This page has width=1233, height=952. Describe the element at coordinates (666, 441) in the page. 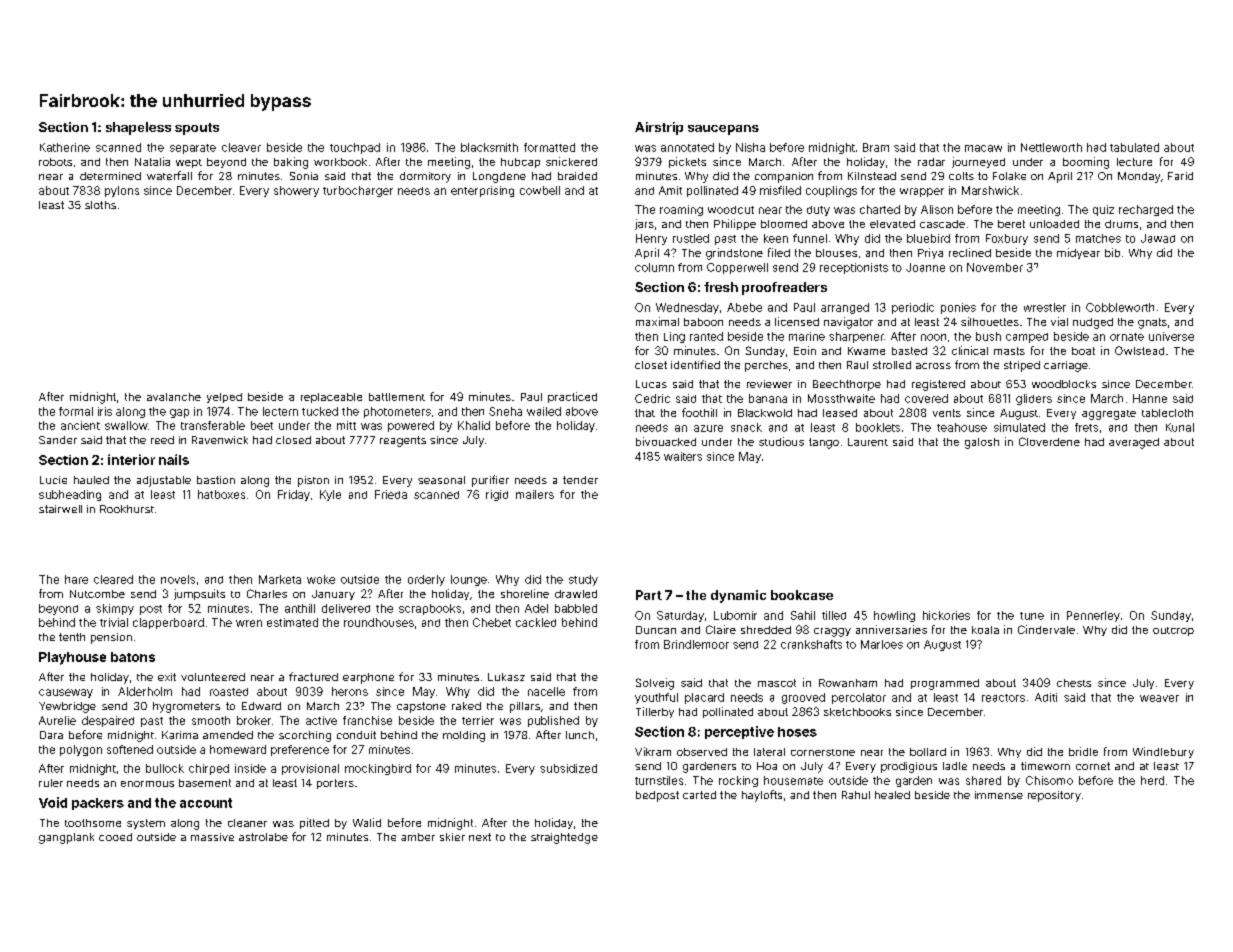

I see `bivouacked` at that location.
